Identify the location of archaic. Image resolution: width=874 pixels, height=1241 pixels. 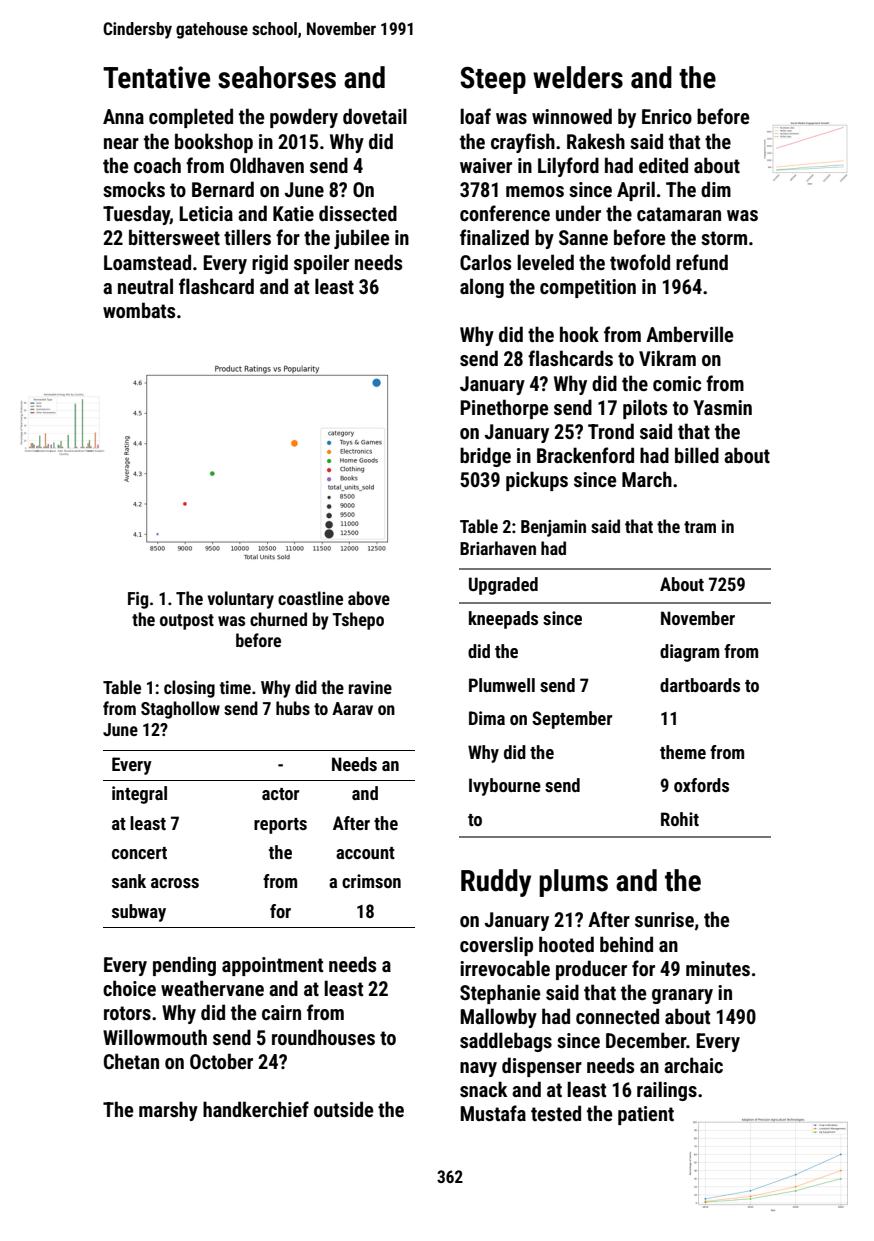
(693, 1065).
